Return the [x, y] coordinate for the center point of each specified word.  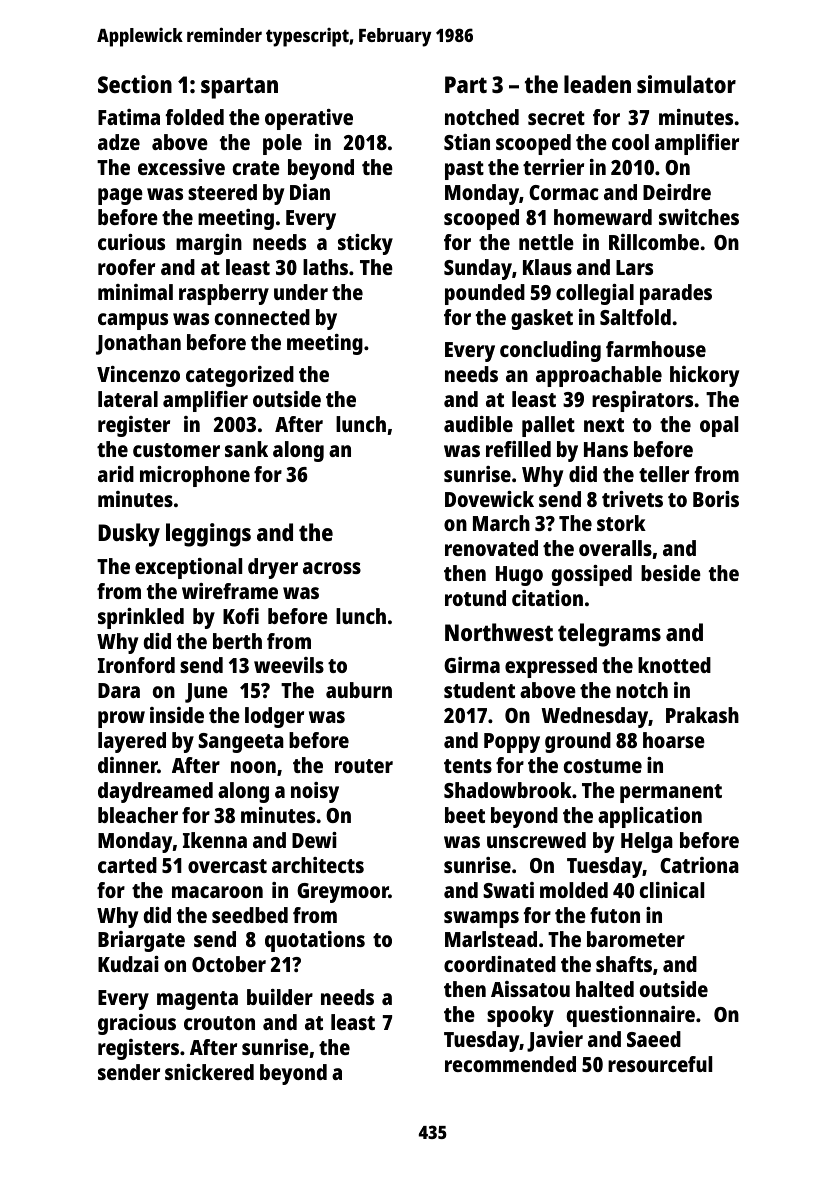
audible [478, 424]
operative [309, 119]
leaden [597, 84]
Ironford [136, 665]
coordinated [500, 964]
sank [246, 449]
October [229, 964]
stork [621, 523]
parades [676, 294]
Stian [467, 142]
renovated [491, 548]
